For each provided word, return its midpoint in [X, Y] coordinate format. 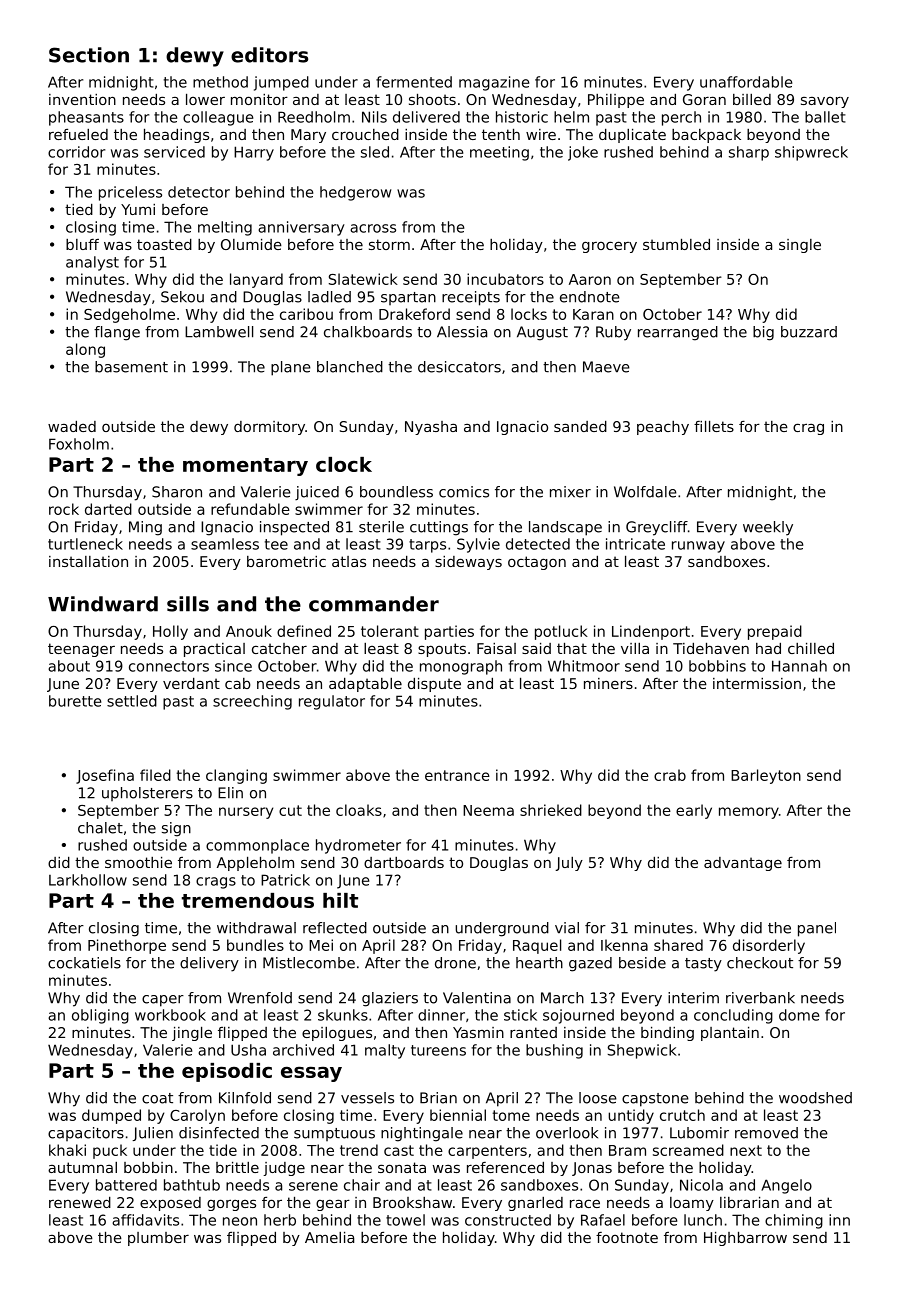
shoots [432, 99]
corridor [76, 152]
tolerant [390, 631]
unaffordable [746, 82]
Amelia [329, 1237]
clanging [236, 776]
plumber [158, 1239]
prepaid [775, 632]
